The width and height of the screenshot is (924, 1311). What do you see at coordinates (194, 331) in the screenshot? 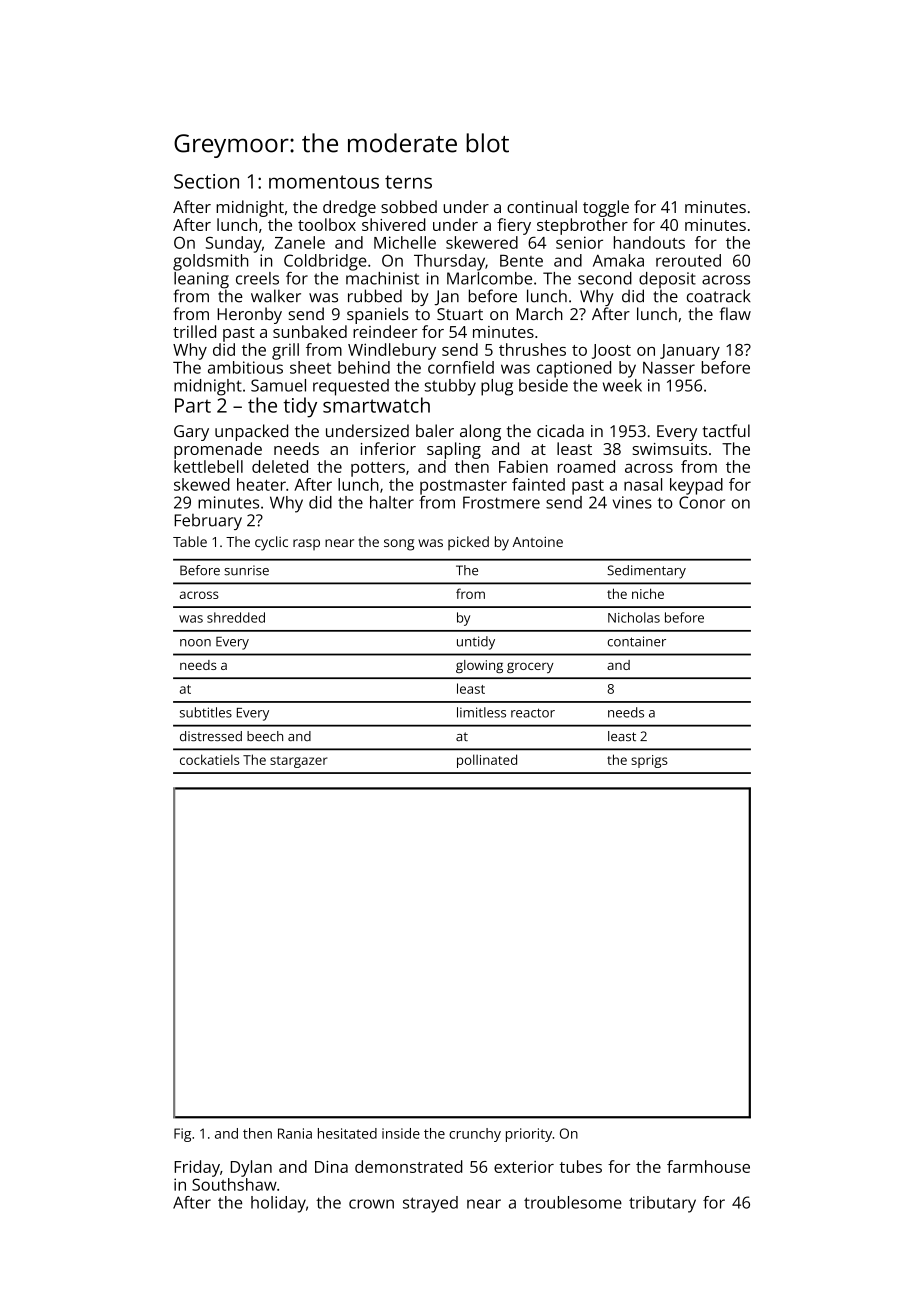
I see `trilled` at bounding box center [194, 331].
